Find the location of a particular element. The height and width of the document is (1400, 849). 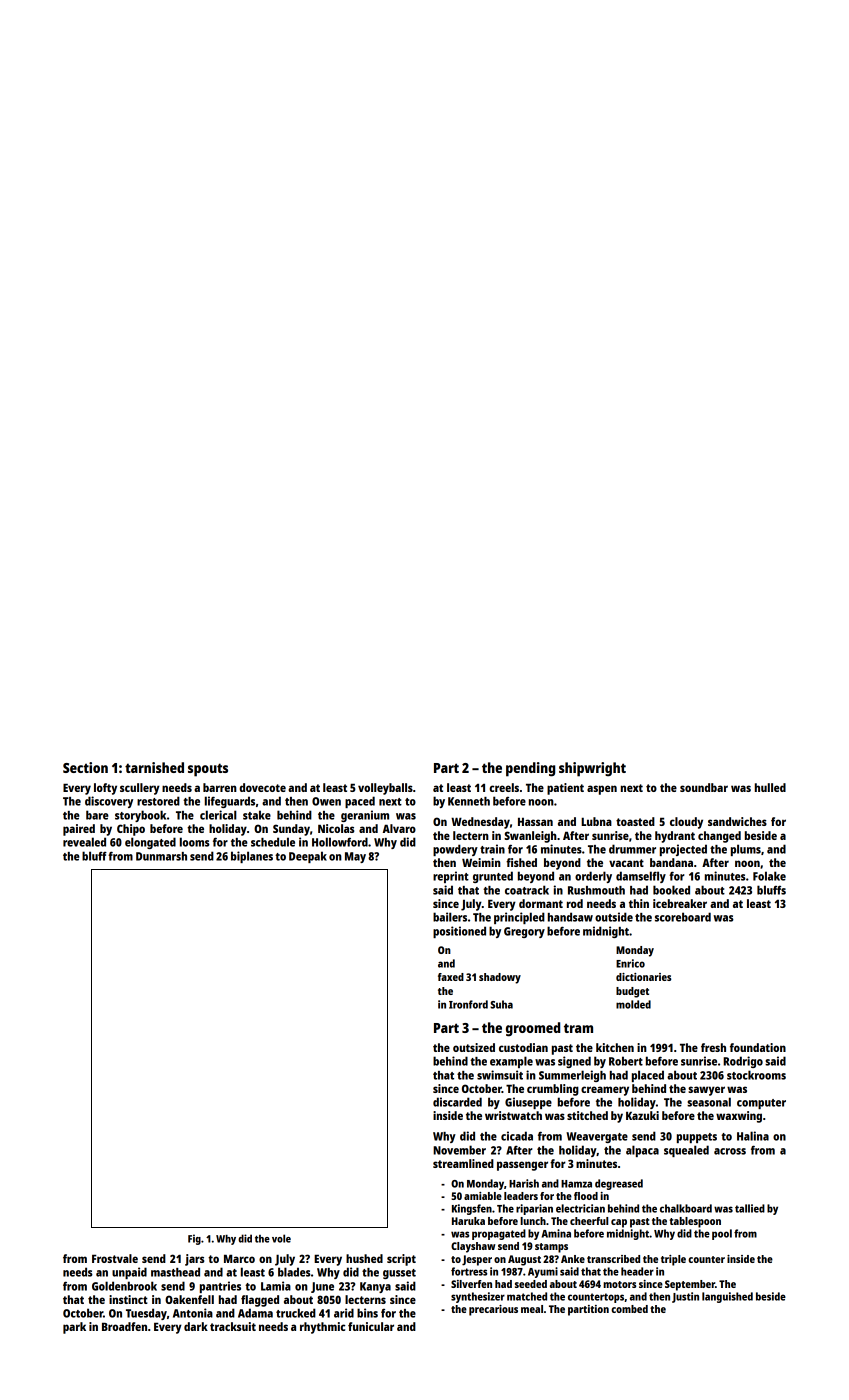

hulled is located at coordinates (770, 787).
